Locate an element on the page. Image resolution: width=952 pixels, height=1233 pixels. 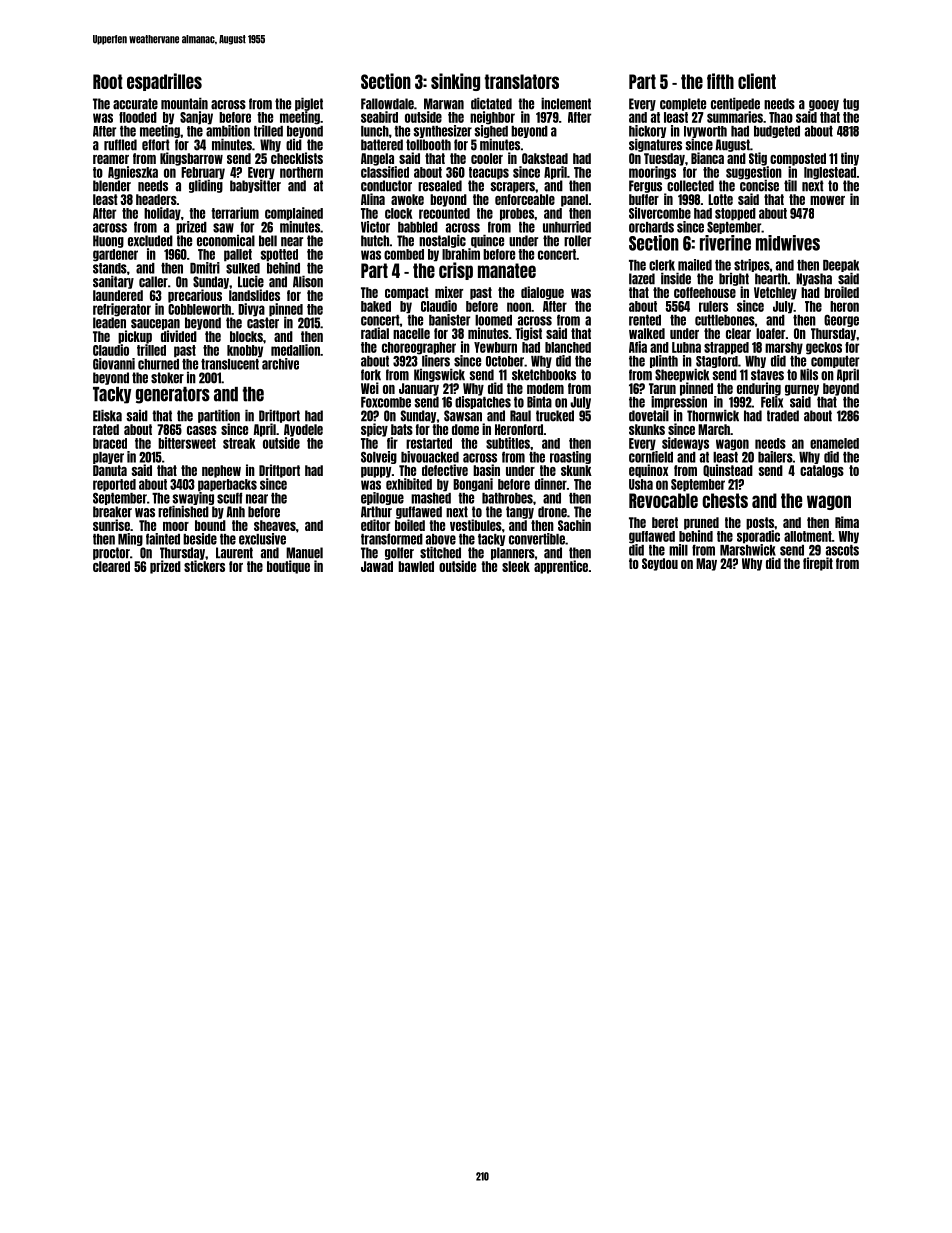
swaying is located at coordinates (193, 498).
